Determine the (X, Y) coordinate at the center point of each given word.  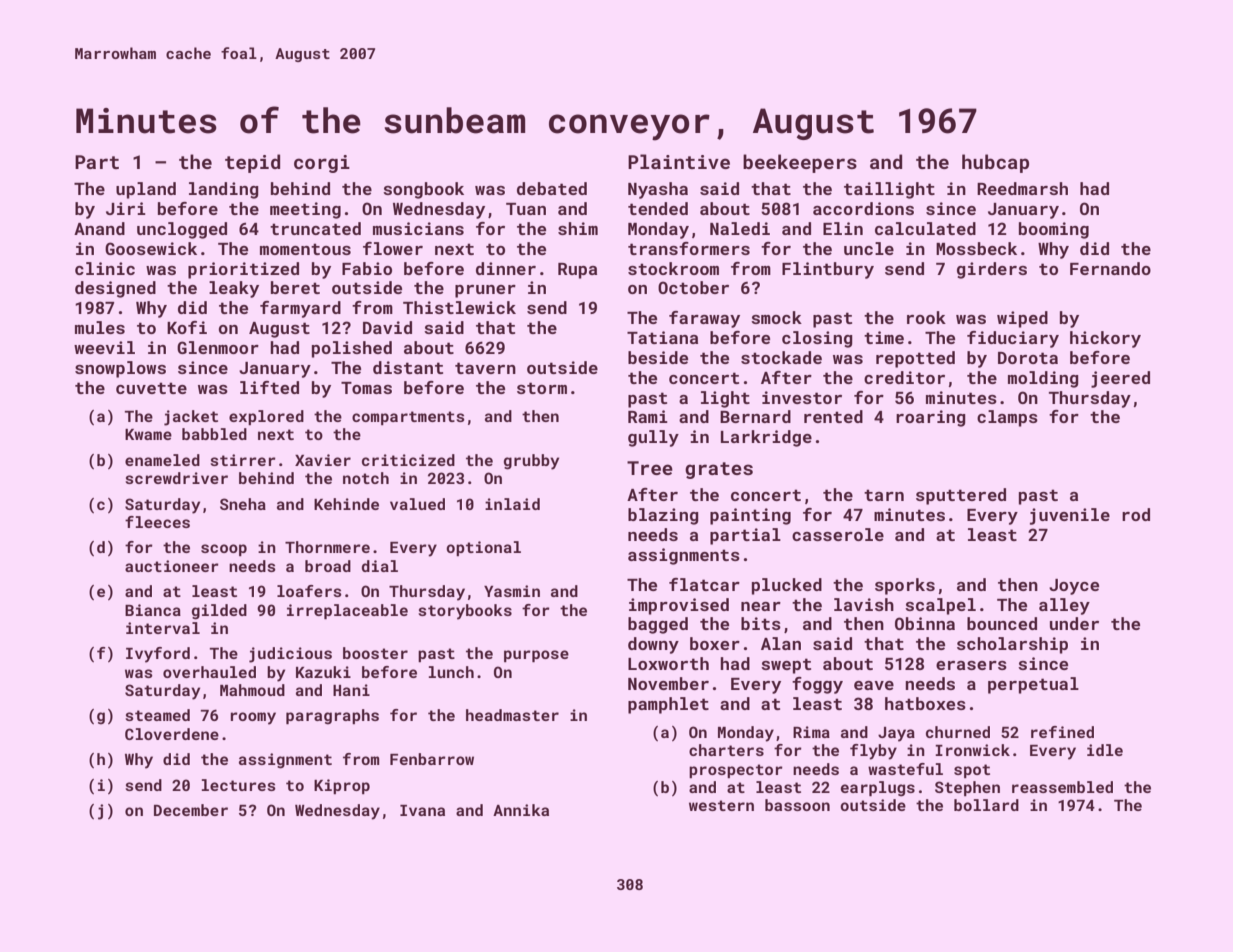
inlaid (512, 504)
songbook (423, 190)
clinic (105, 268)
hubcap (995, 163)
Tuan (526, 209)
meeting (305, 210)
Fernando (1110, 268)
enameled (162, 460)
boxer (715, 643)
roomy (253, 718)
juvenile (1070, 516)
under (1074, 623)
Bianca (153, 610)
